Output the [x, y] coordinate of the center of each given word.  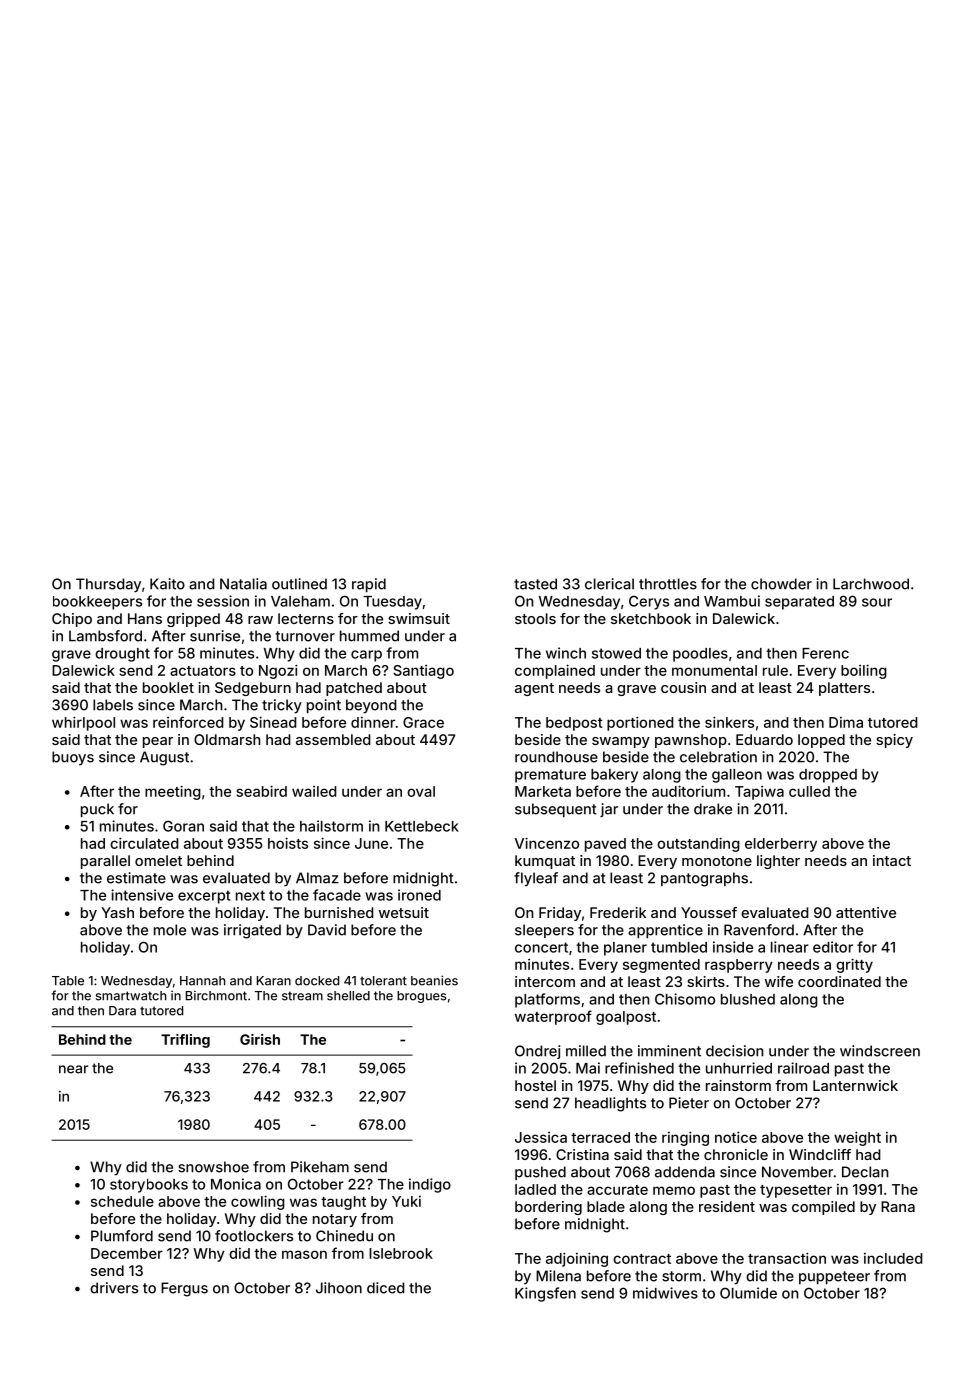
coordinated [839, 981]
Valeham [300, 601]
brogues [422, 997]
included [893, 1258]
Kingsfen [545, 1294]
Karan [274, 981]
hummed [369, 636]
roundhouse [556, 757]
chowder [781, 584]
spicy [894, 741]
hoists [288, 843]
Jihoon [339, 1288]
